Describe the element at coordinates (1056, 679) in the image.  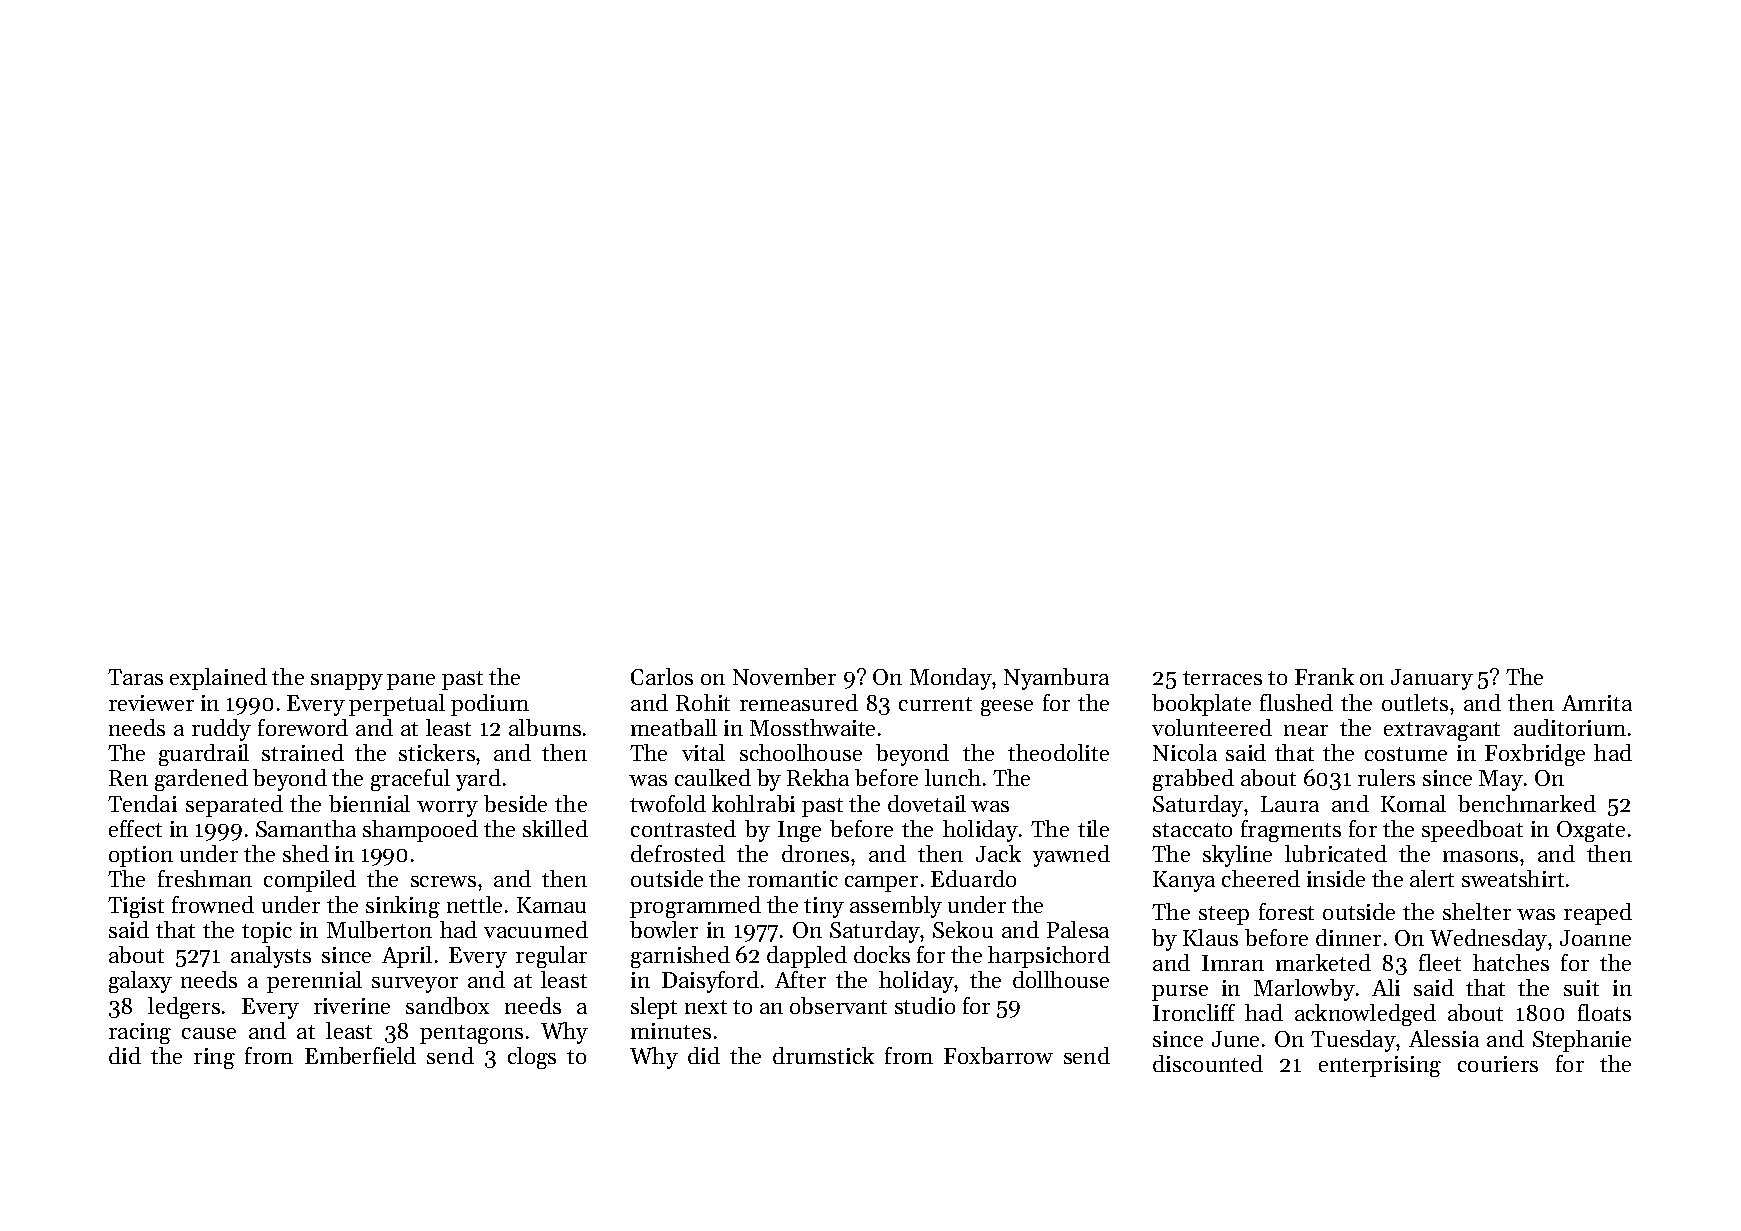
I see `Nyambura` at that location.
